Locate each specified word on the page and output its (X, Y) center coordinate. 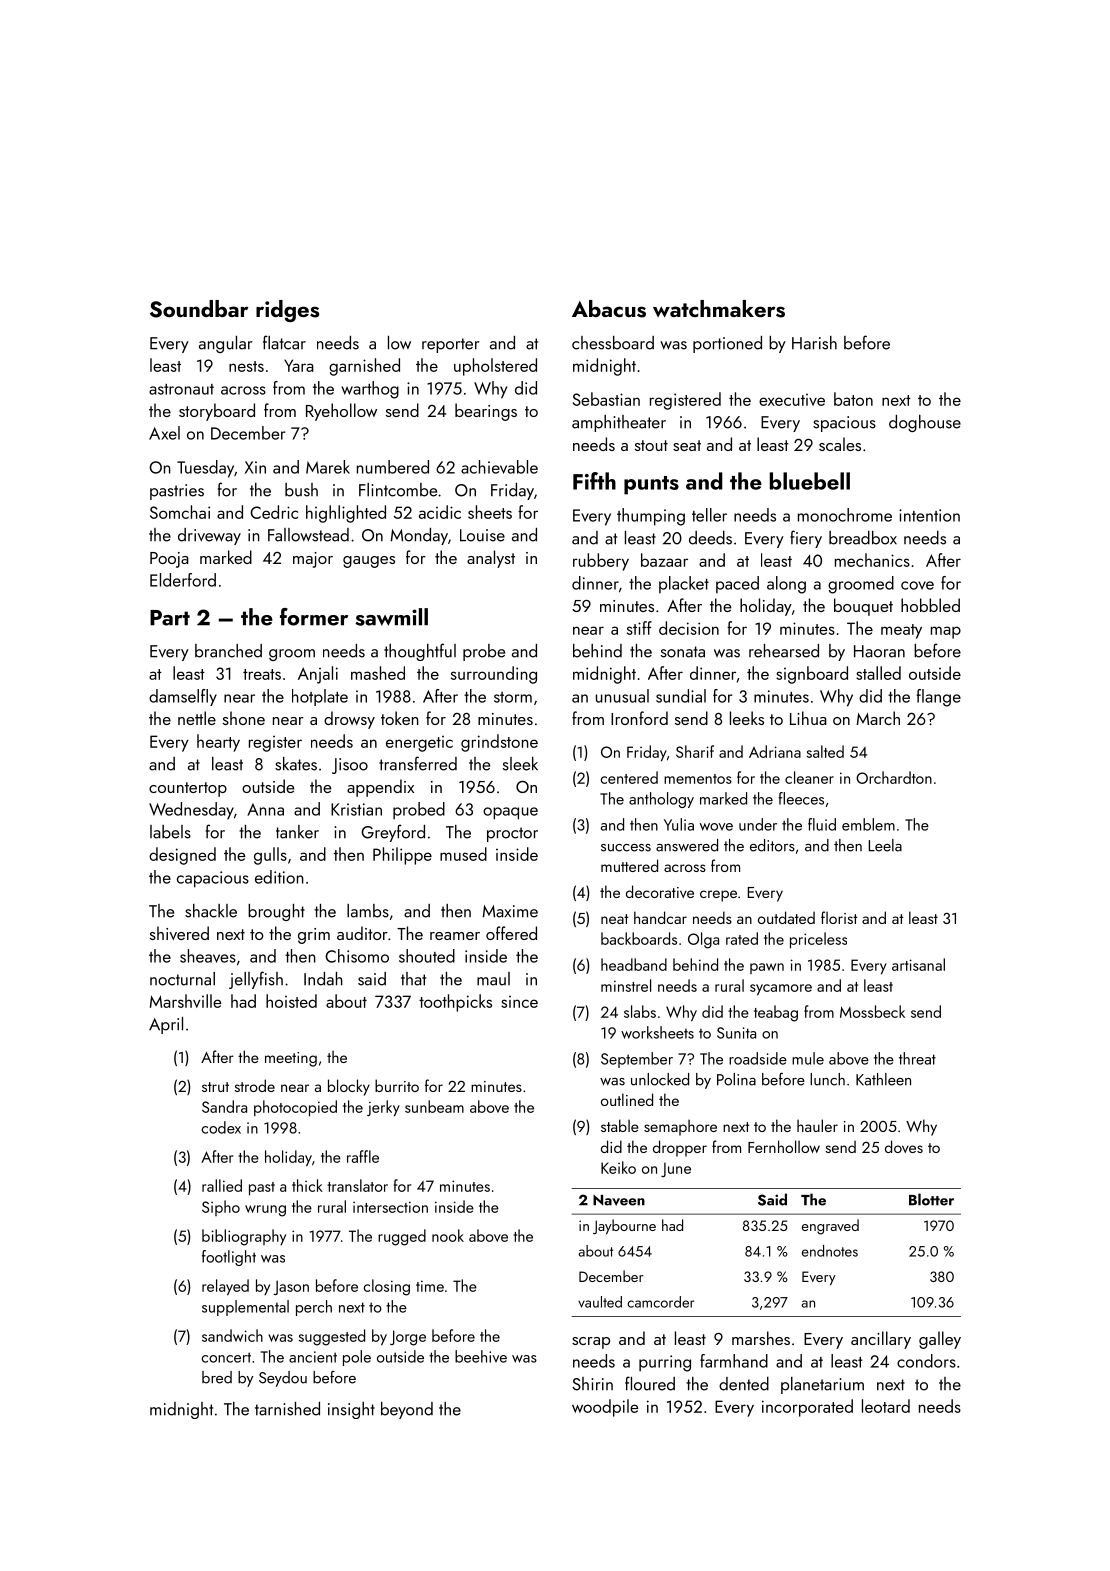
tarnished (287, 1409)
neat (614, 919)
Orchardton (894, 777)
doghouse (925, 423)
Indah (323, 979)
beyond (407, 1410)
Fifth (594, 481)
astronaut (181, 389)
